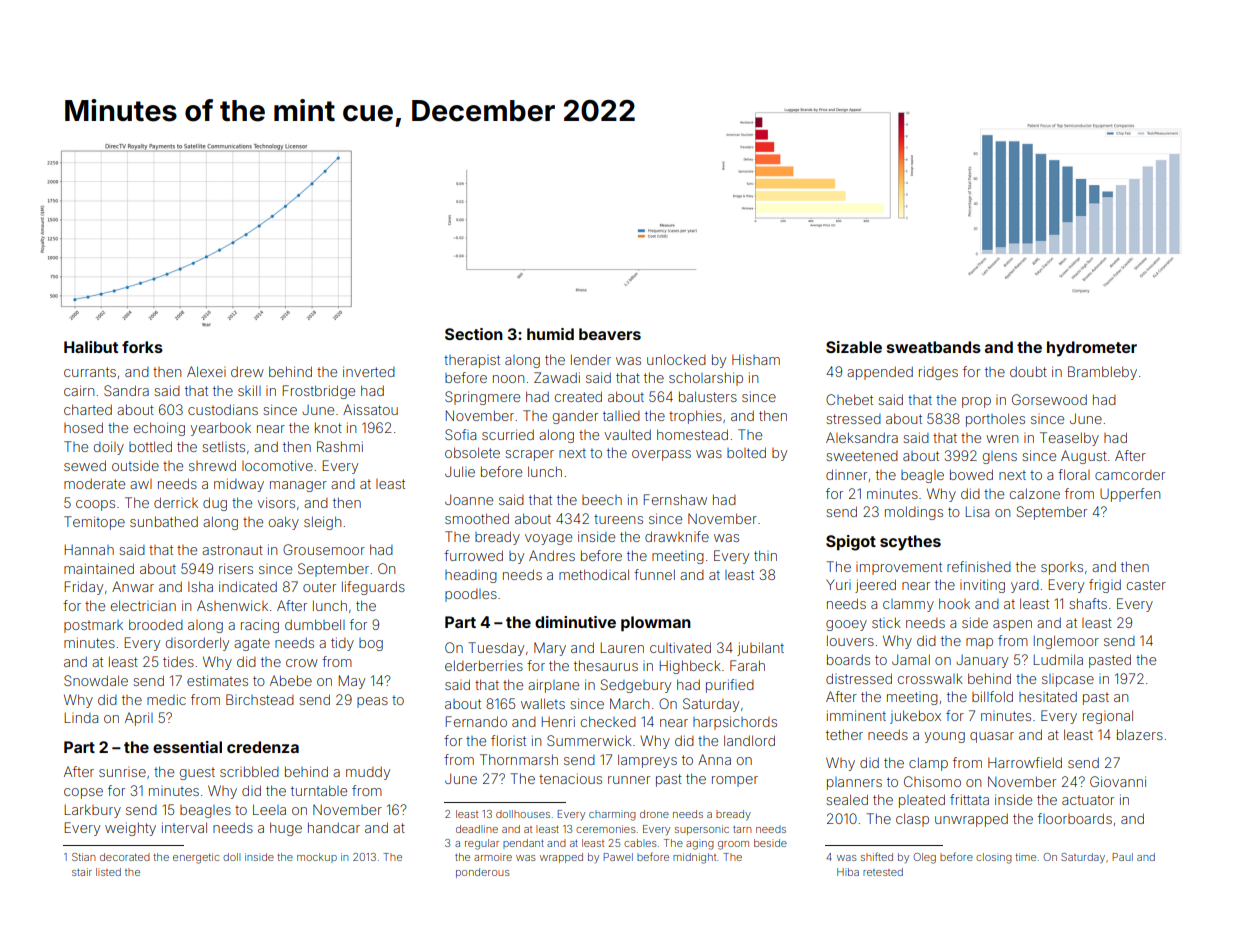 Image resolution: width=1233 pixels, height=952 pixels. What do you see at coordinates (482, 844) in the screenshot?
I see `regular` at bounding box center [482, 844].
